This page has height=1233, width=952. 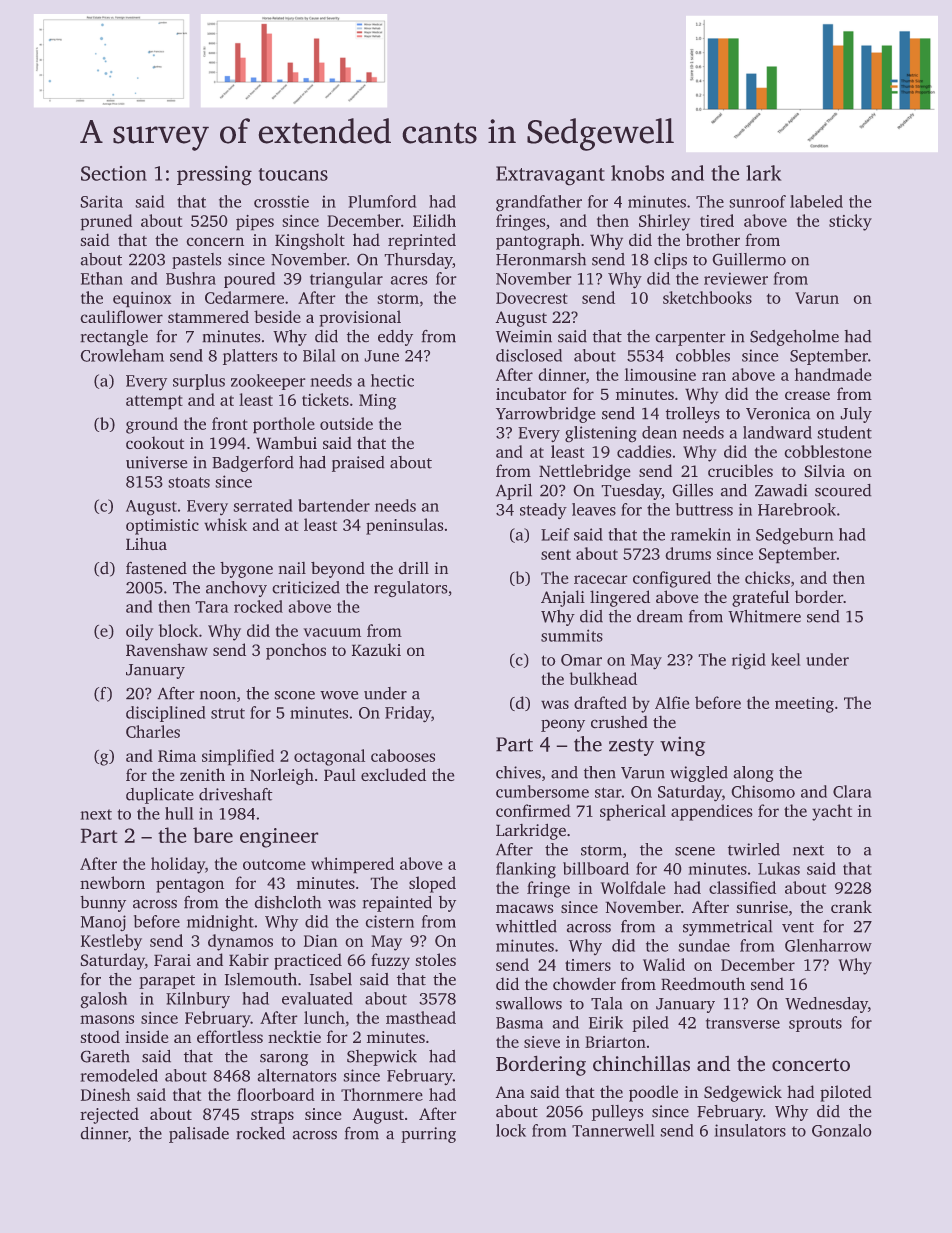 What do you see at coordinates (109, 1115) in the page?
I see `rejected` at bounding box center [109, 1115].
